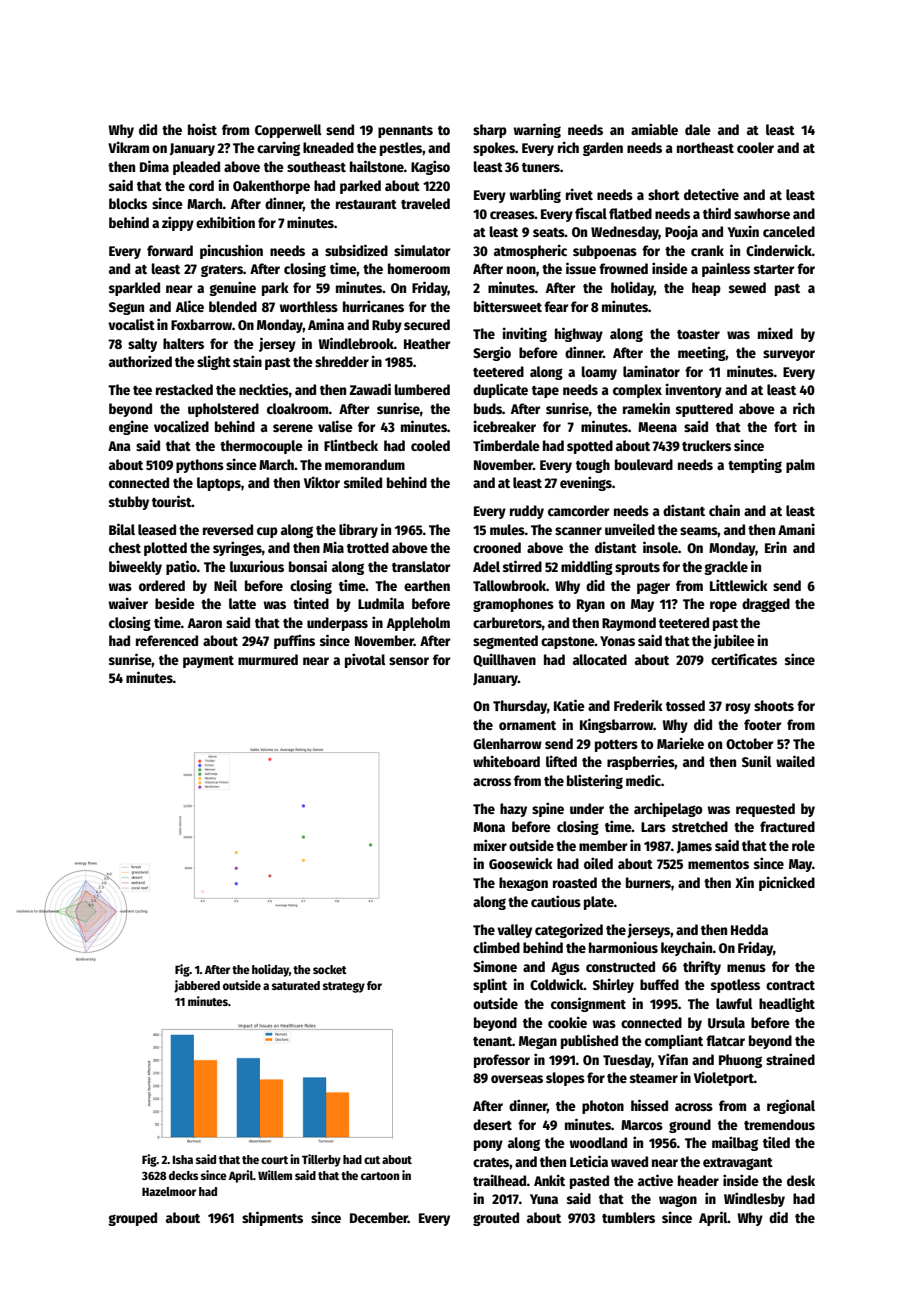 Image resolution: width=924 pixels, height=1308 pixels. What do you see at coordinates (272, 1218) in the screenshot?
I see `shipments` at bounding box center [272, 1218].
